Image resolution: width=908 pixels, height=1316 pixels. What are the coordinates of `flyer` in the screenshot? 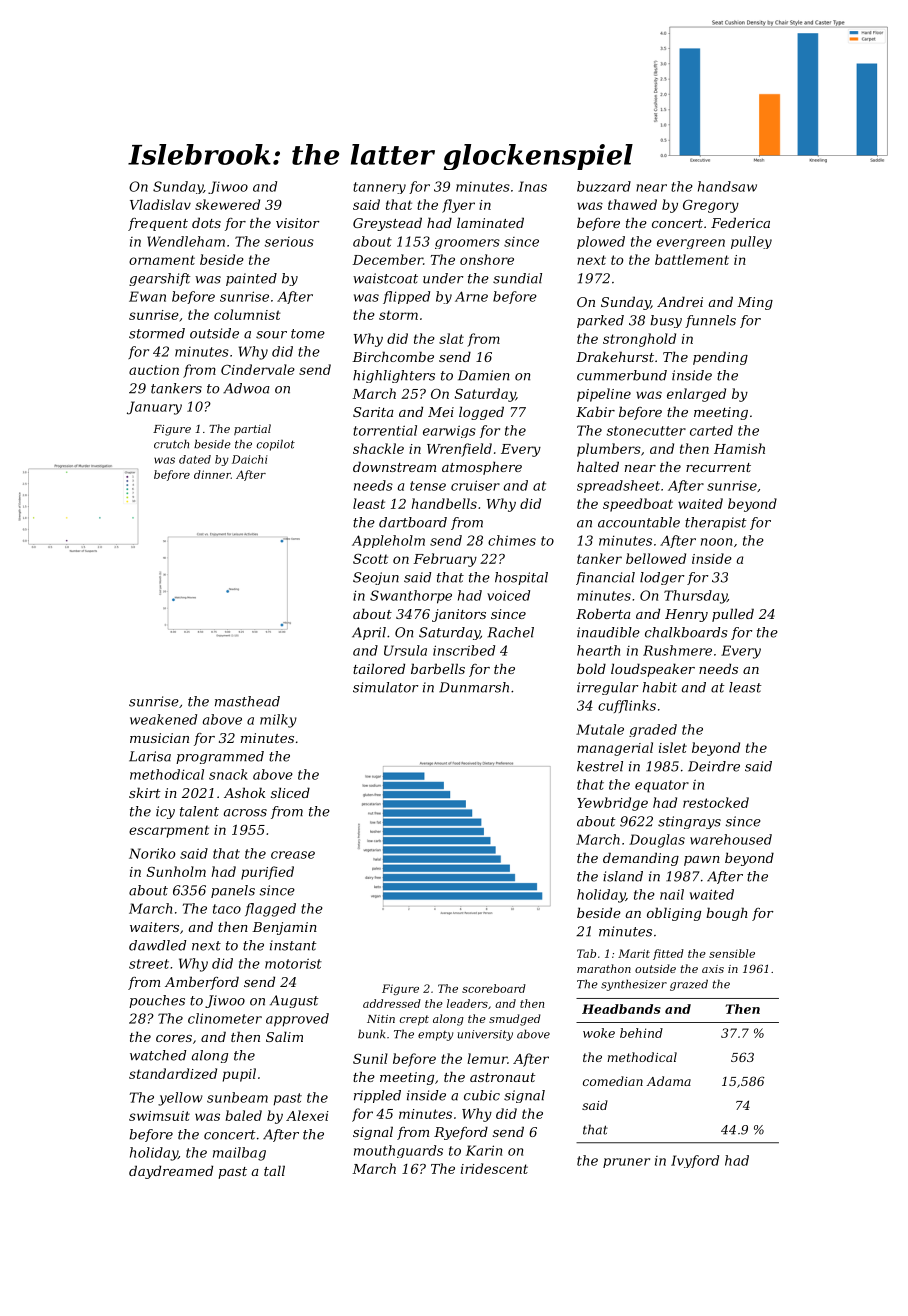 It's located at (458, 206).
